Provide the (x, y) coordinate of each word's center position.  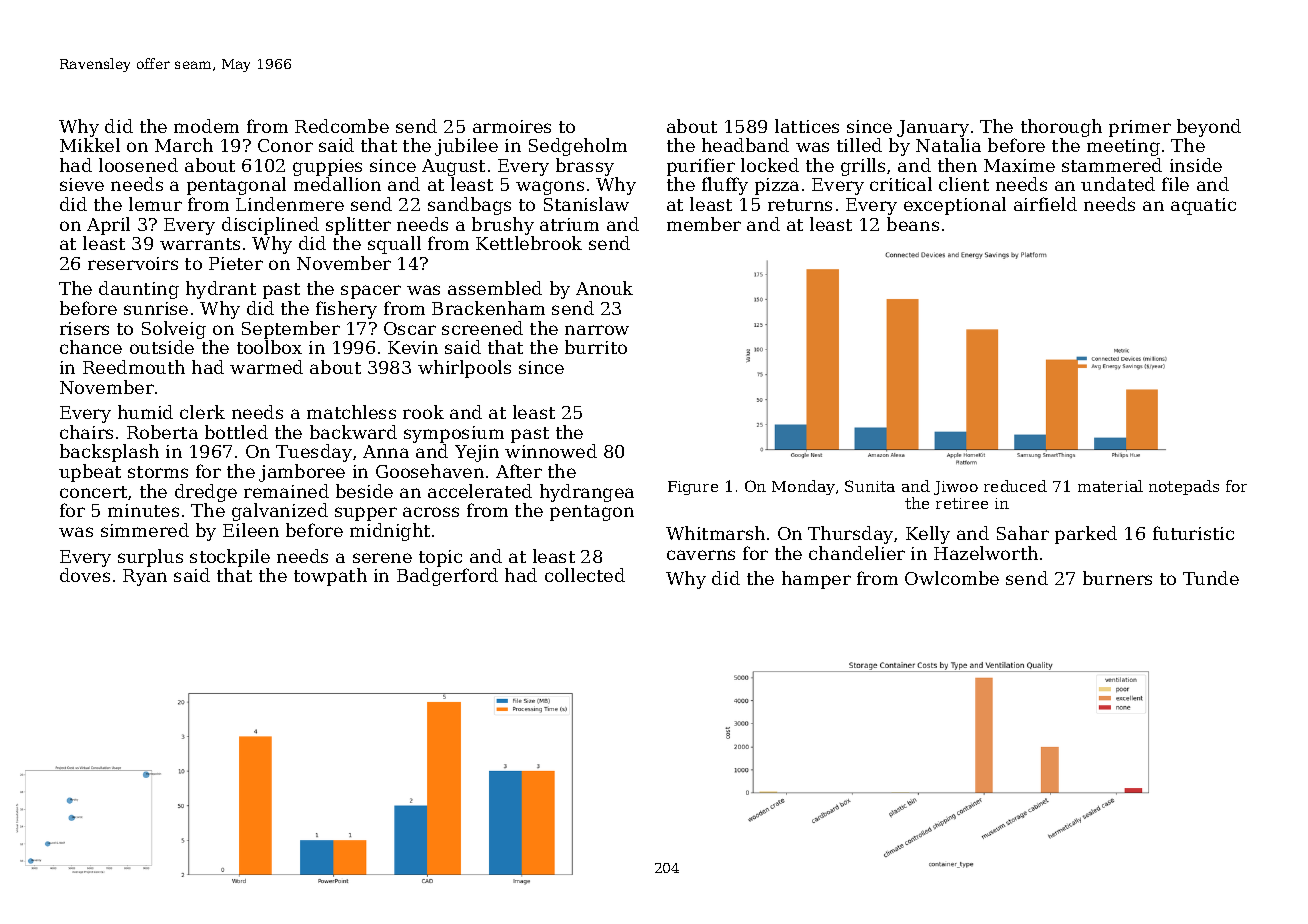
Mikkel (90, 145)
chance (91, 347)
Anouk (604, 288)
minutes (143, 510)
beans (913, 224)
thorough (1061, 128)
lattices (807, 126)
